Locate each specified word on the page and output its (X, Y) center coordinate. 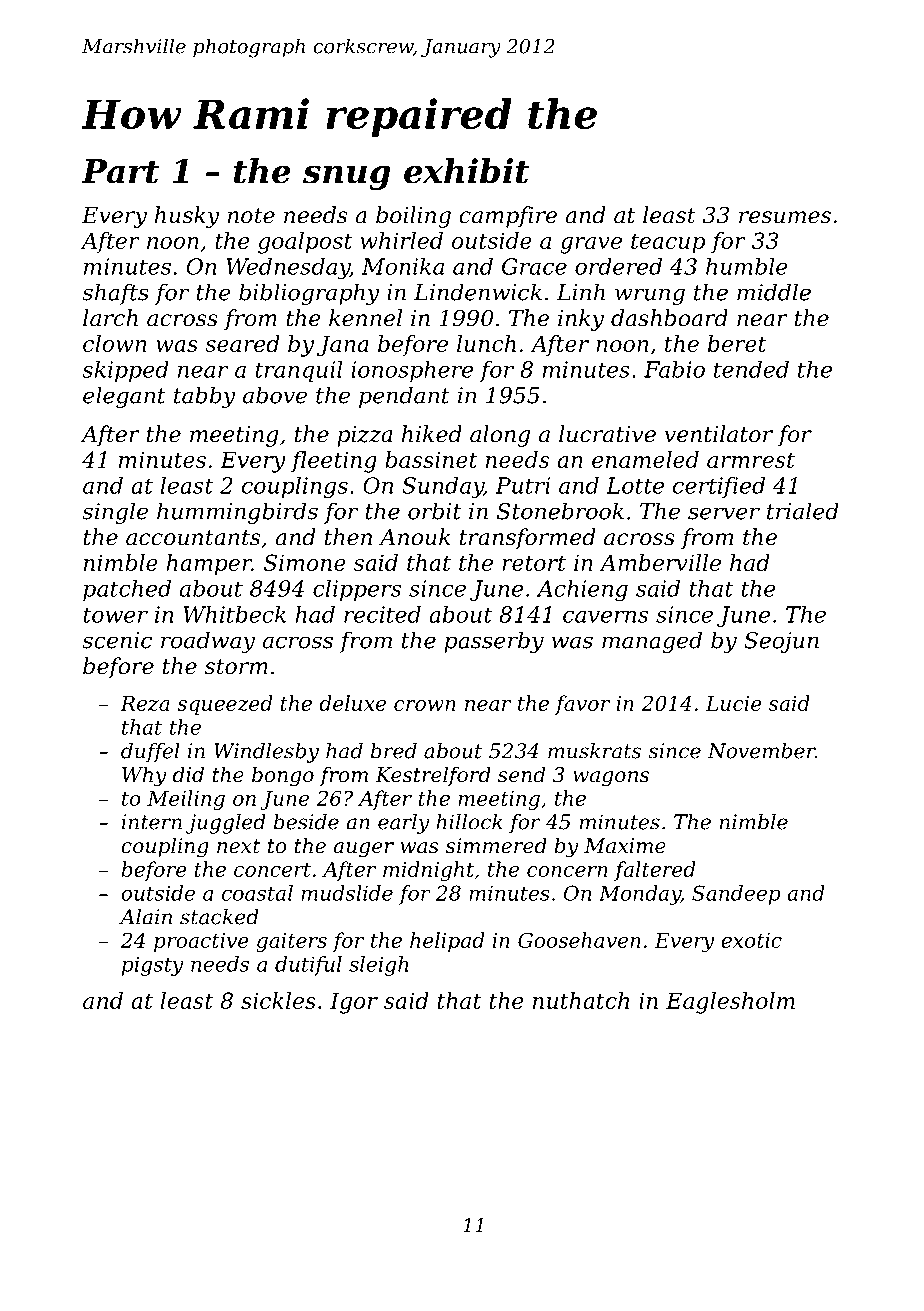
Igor (354, 1003)
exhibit (466, 171)
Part (120, 171)
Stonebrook (560, 511)
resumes (785, 217)
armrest (751, 460)
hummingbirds (237, 513)
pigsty (153, 966)
